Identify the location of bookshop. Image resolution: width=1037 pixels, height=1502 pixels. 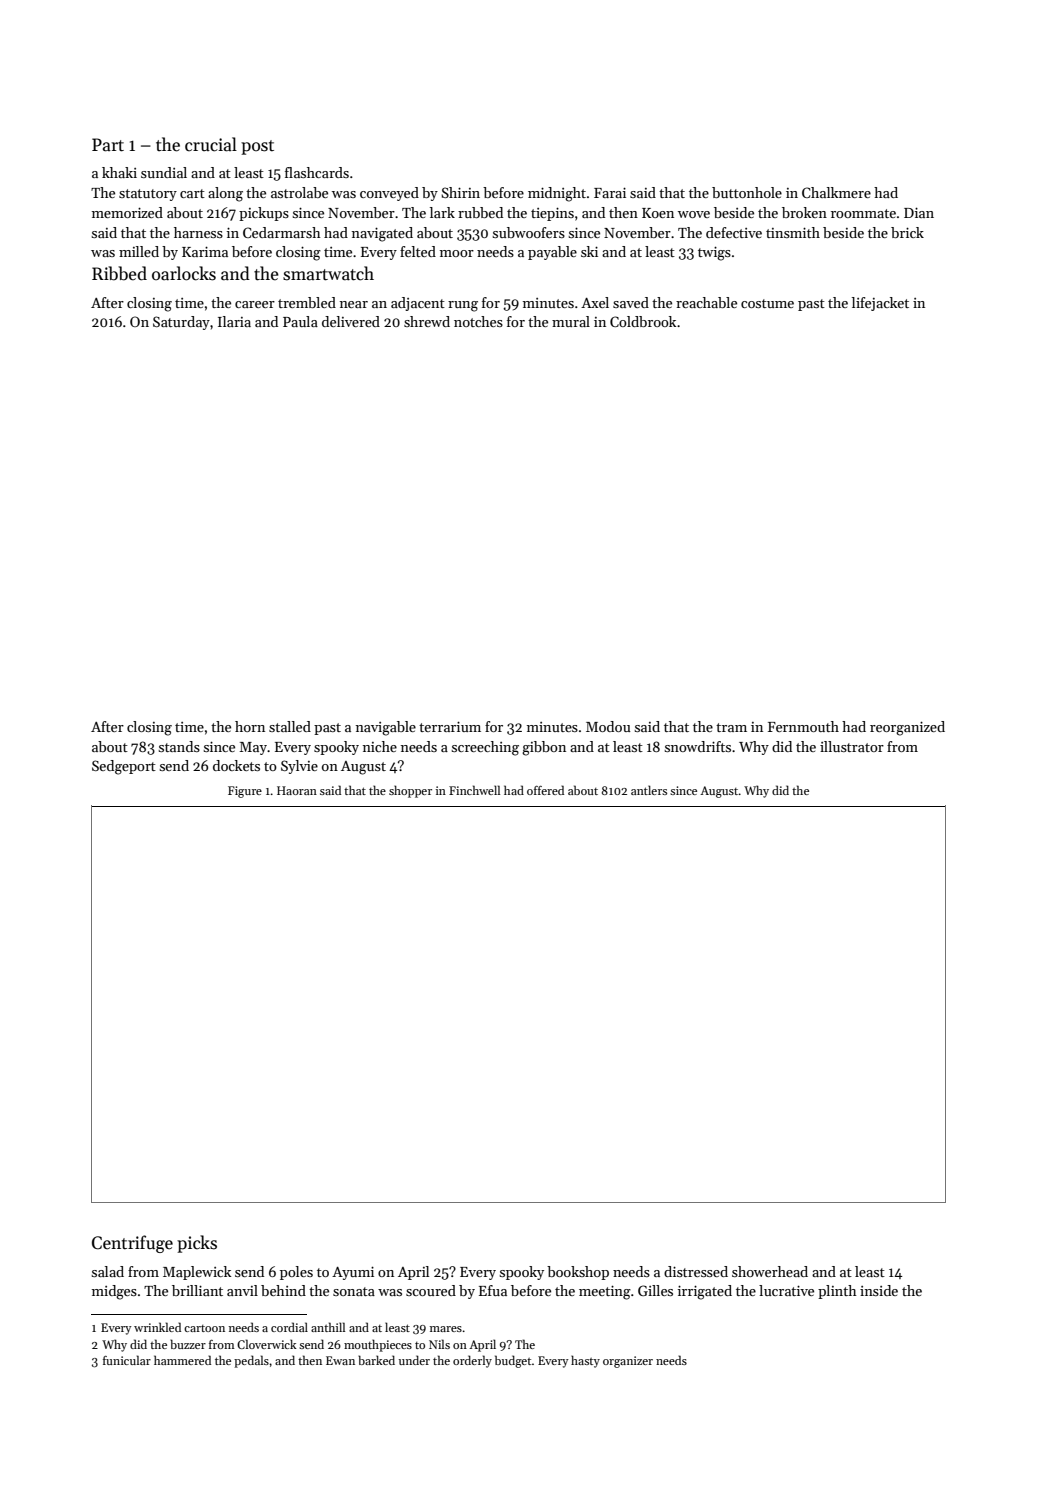
(578, 1273).
